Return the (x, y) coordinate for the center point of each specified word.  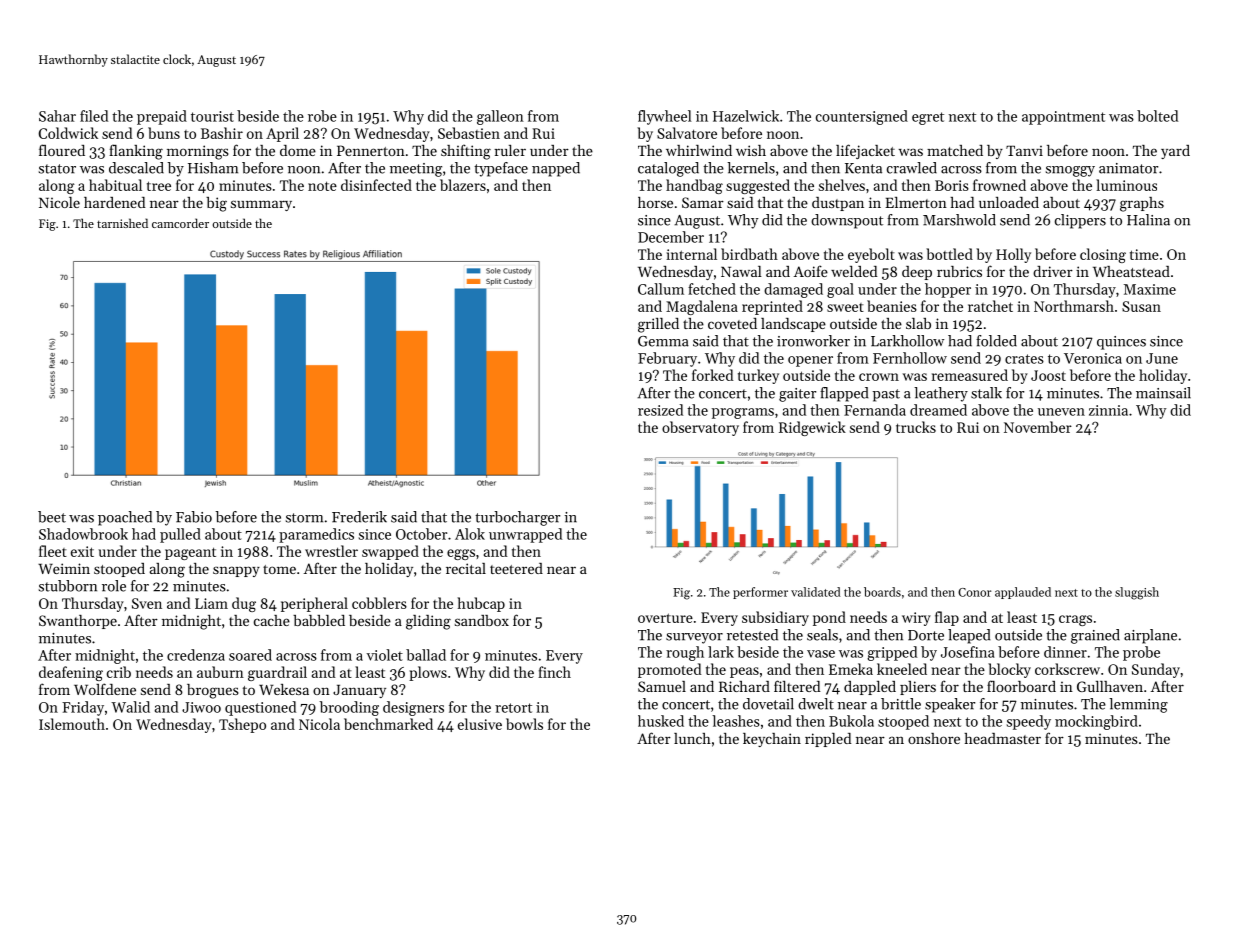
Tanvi (1024, 150)
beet (52, 517)
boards (882, 592)
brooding (349, 708)
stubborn (68, 586)
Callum (661, 289)
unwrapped (525, 535)
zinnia (1108, 410)
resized (660, 410)
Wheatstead (1131, 271)
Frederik (359, 517)
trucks (916, 427)
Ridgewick (812, 428)
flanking (136, 152)
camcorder (180, 223)
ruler (510, 150)
